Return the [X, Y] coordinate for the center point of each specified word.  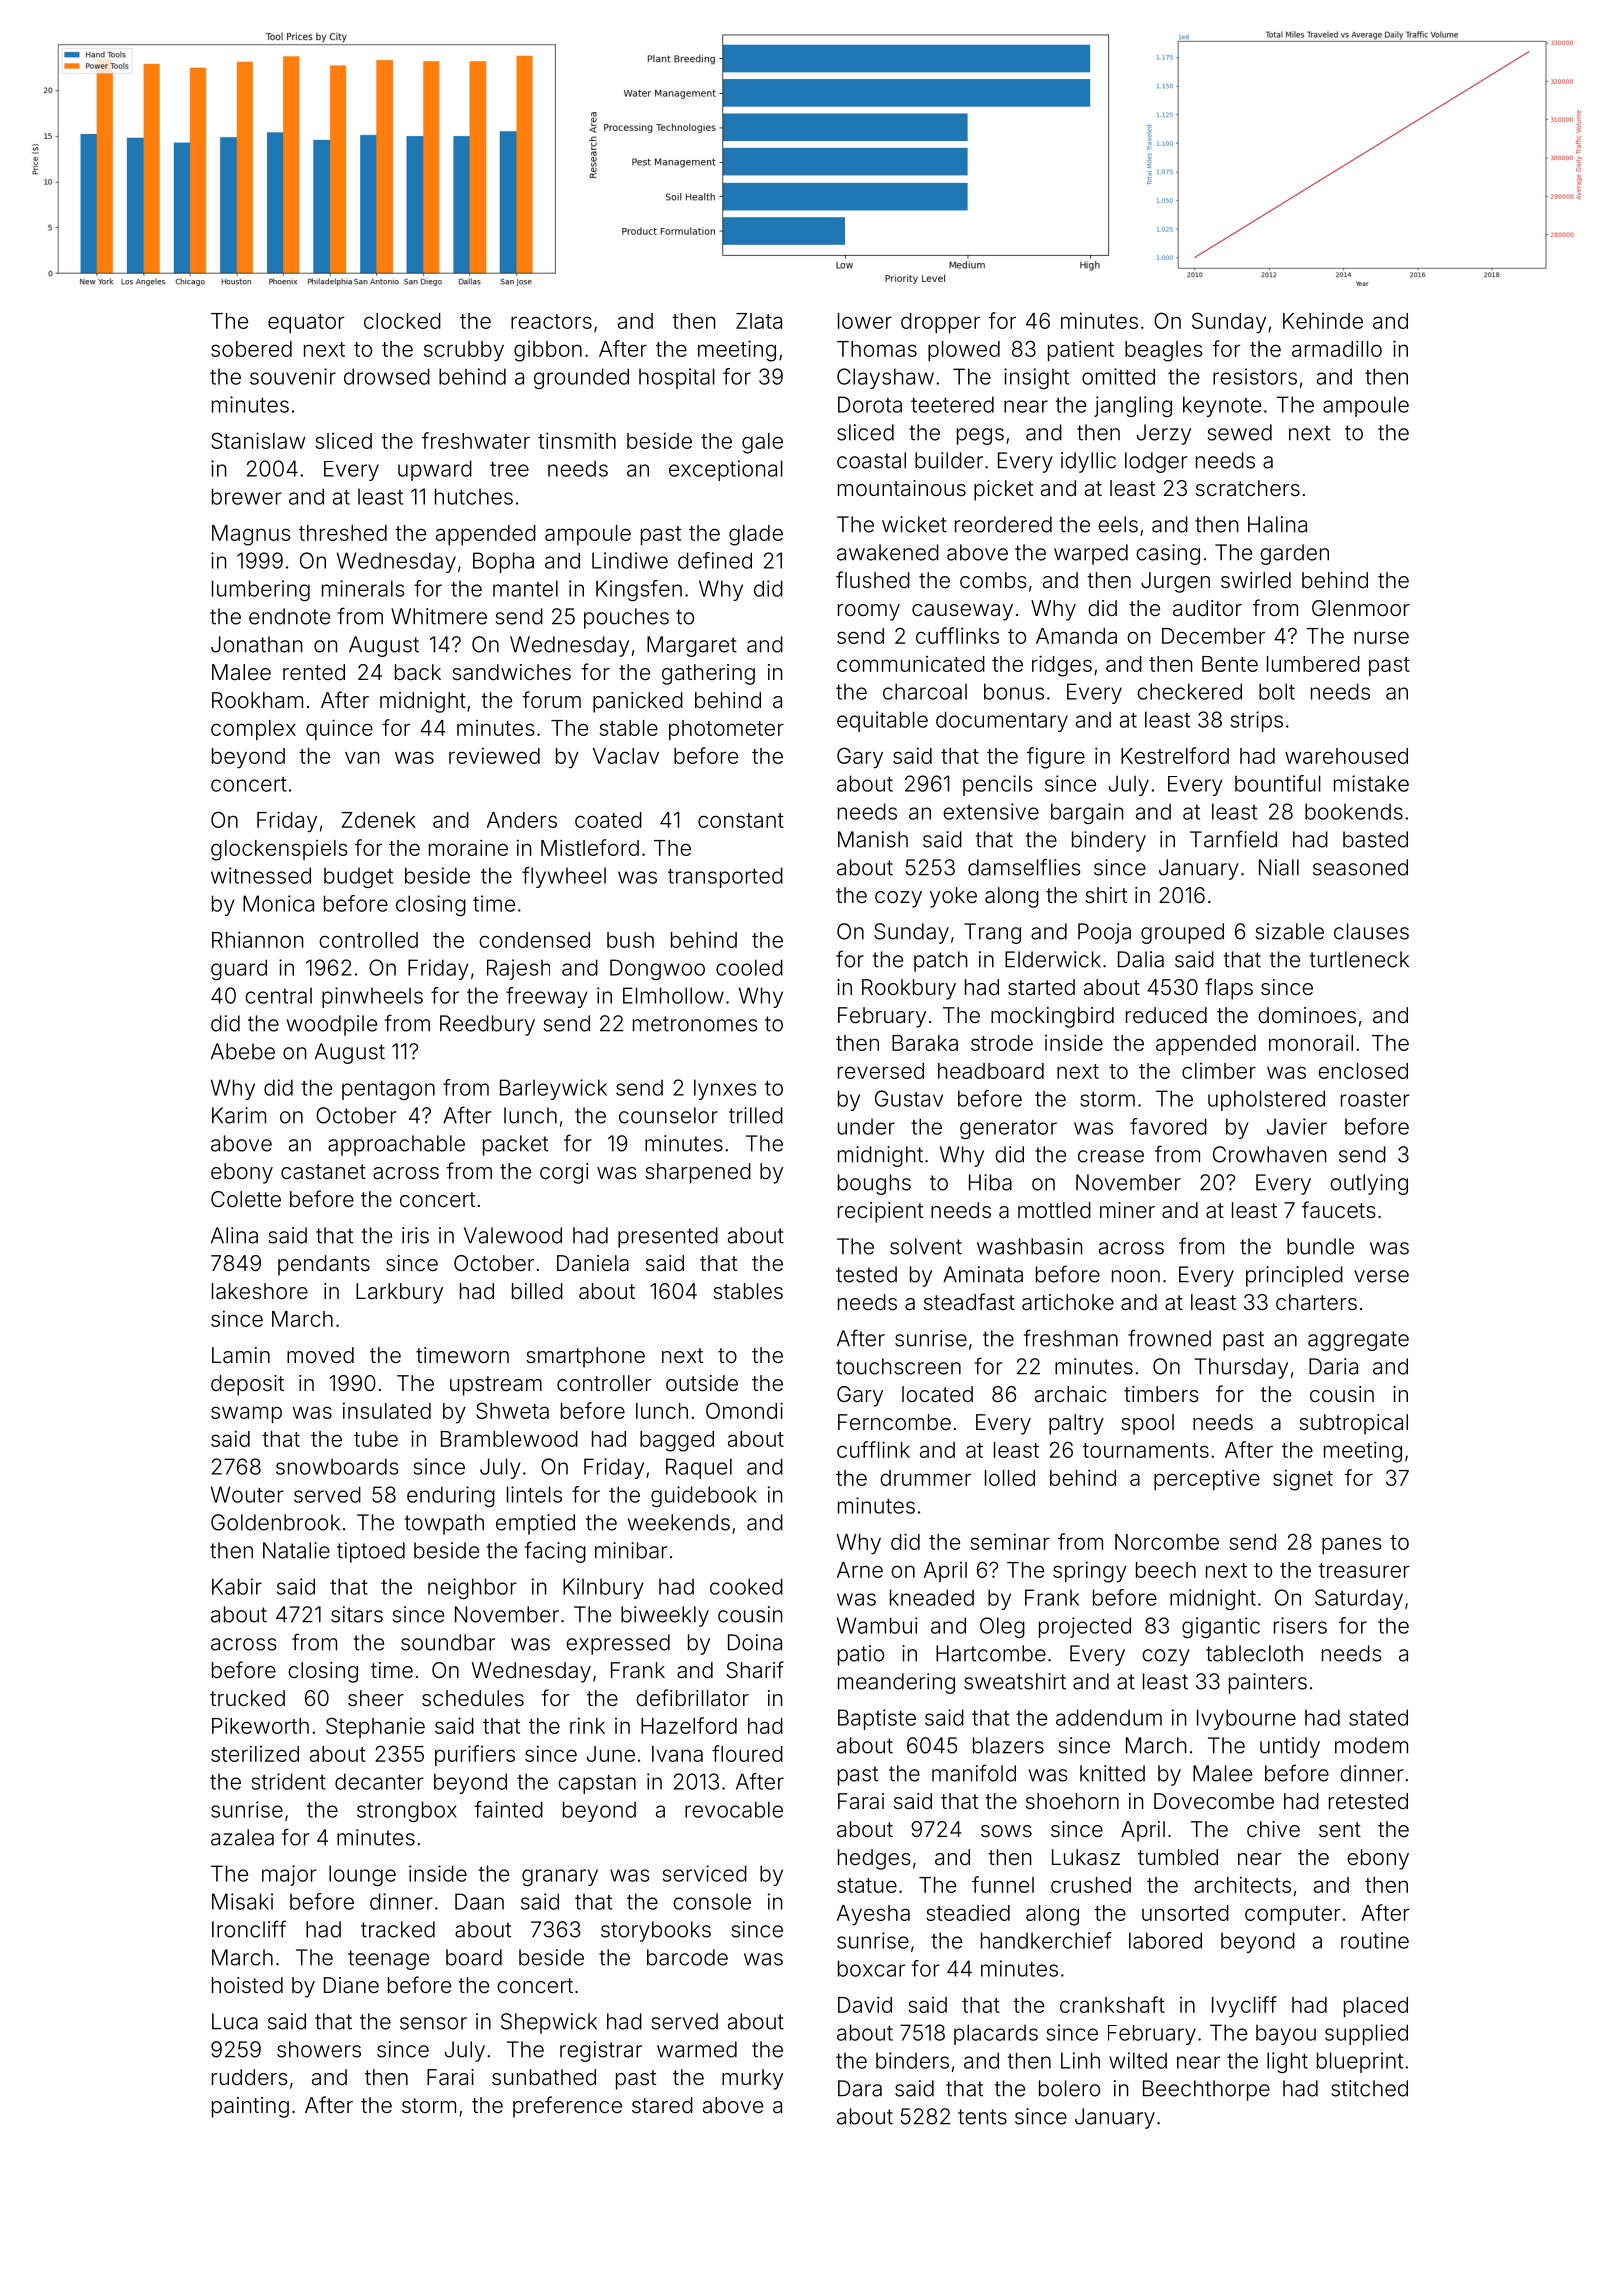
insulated [387, 1410]
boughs [874, 1184]
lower [865, 321]
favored [1168, 1126]
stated [1378, 1717]
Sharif [755, 1670]
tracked [398, 1929]
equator [306, 323]
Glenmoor [1361, 608]
